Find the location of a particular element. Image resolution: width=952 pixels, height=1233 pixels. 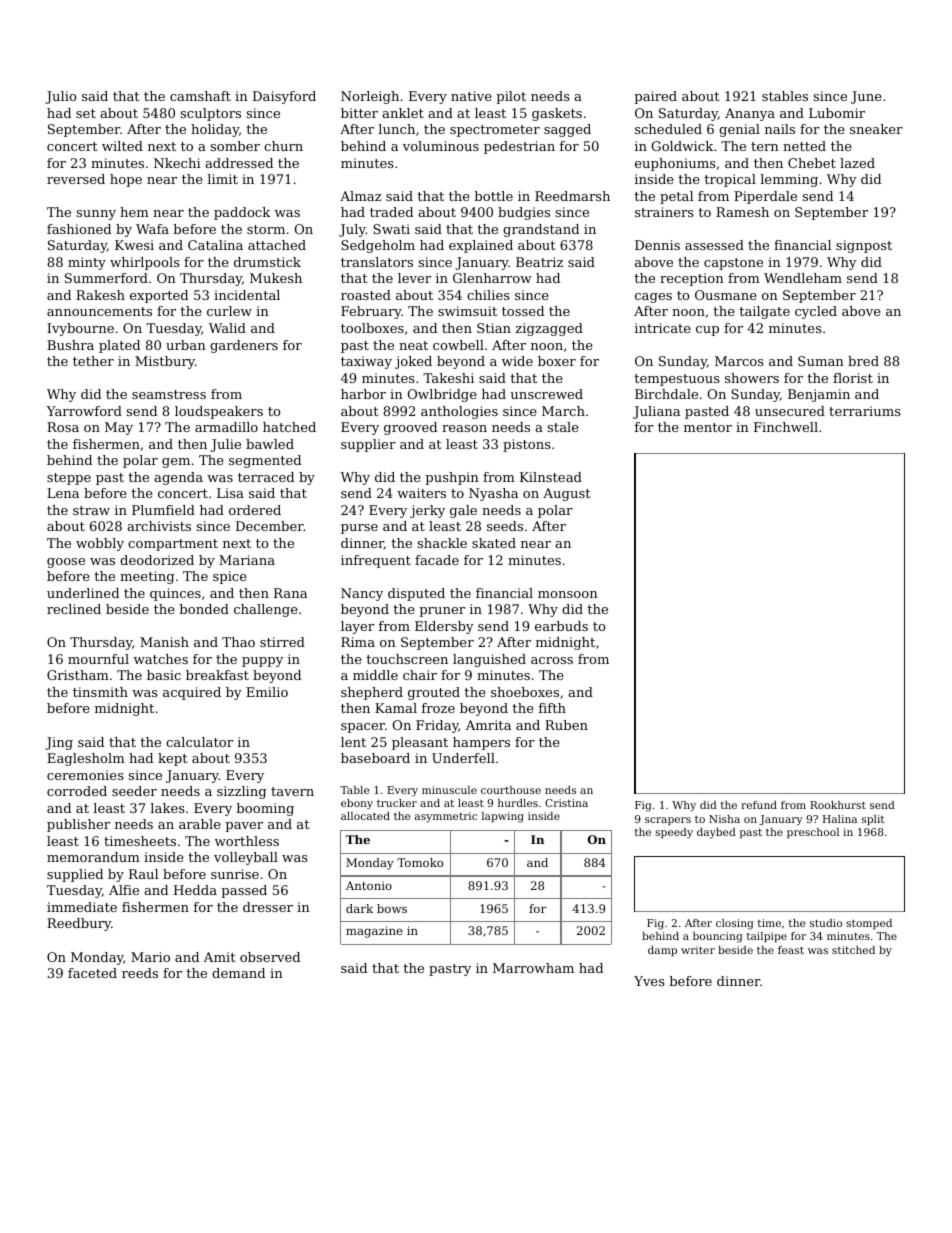

languished is located at coordinates (489, 660).
